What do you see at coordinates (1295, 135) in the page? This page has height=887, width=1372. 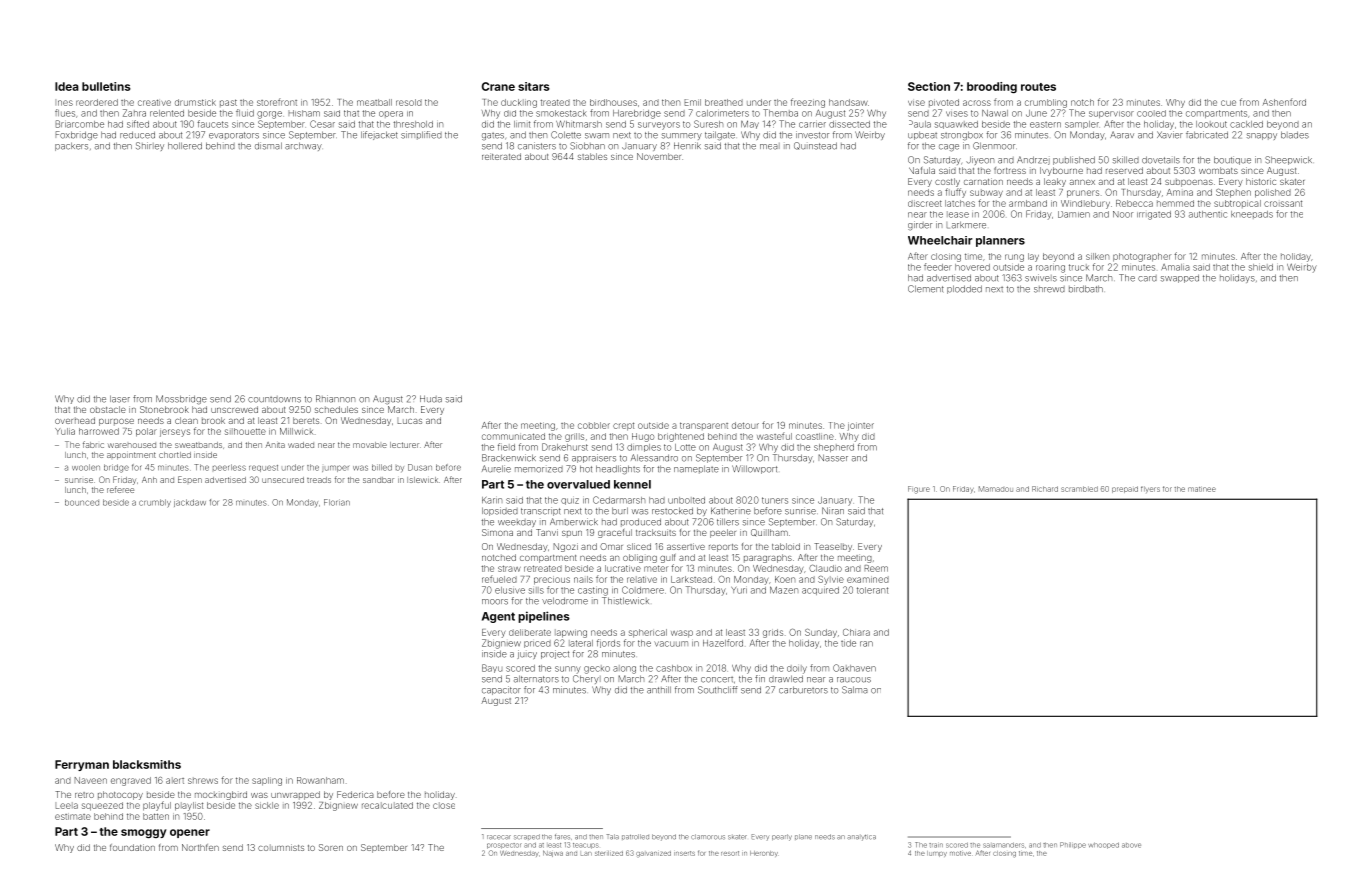 I see `blades` at bounding box center [1295, 135].
